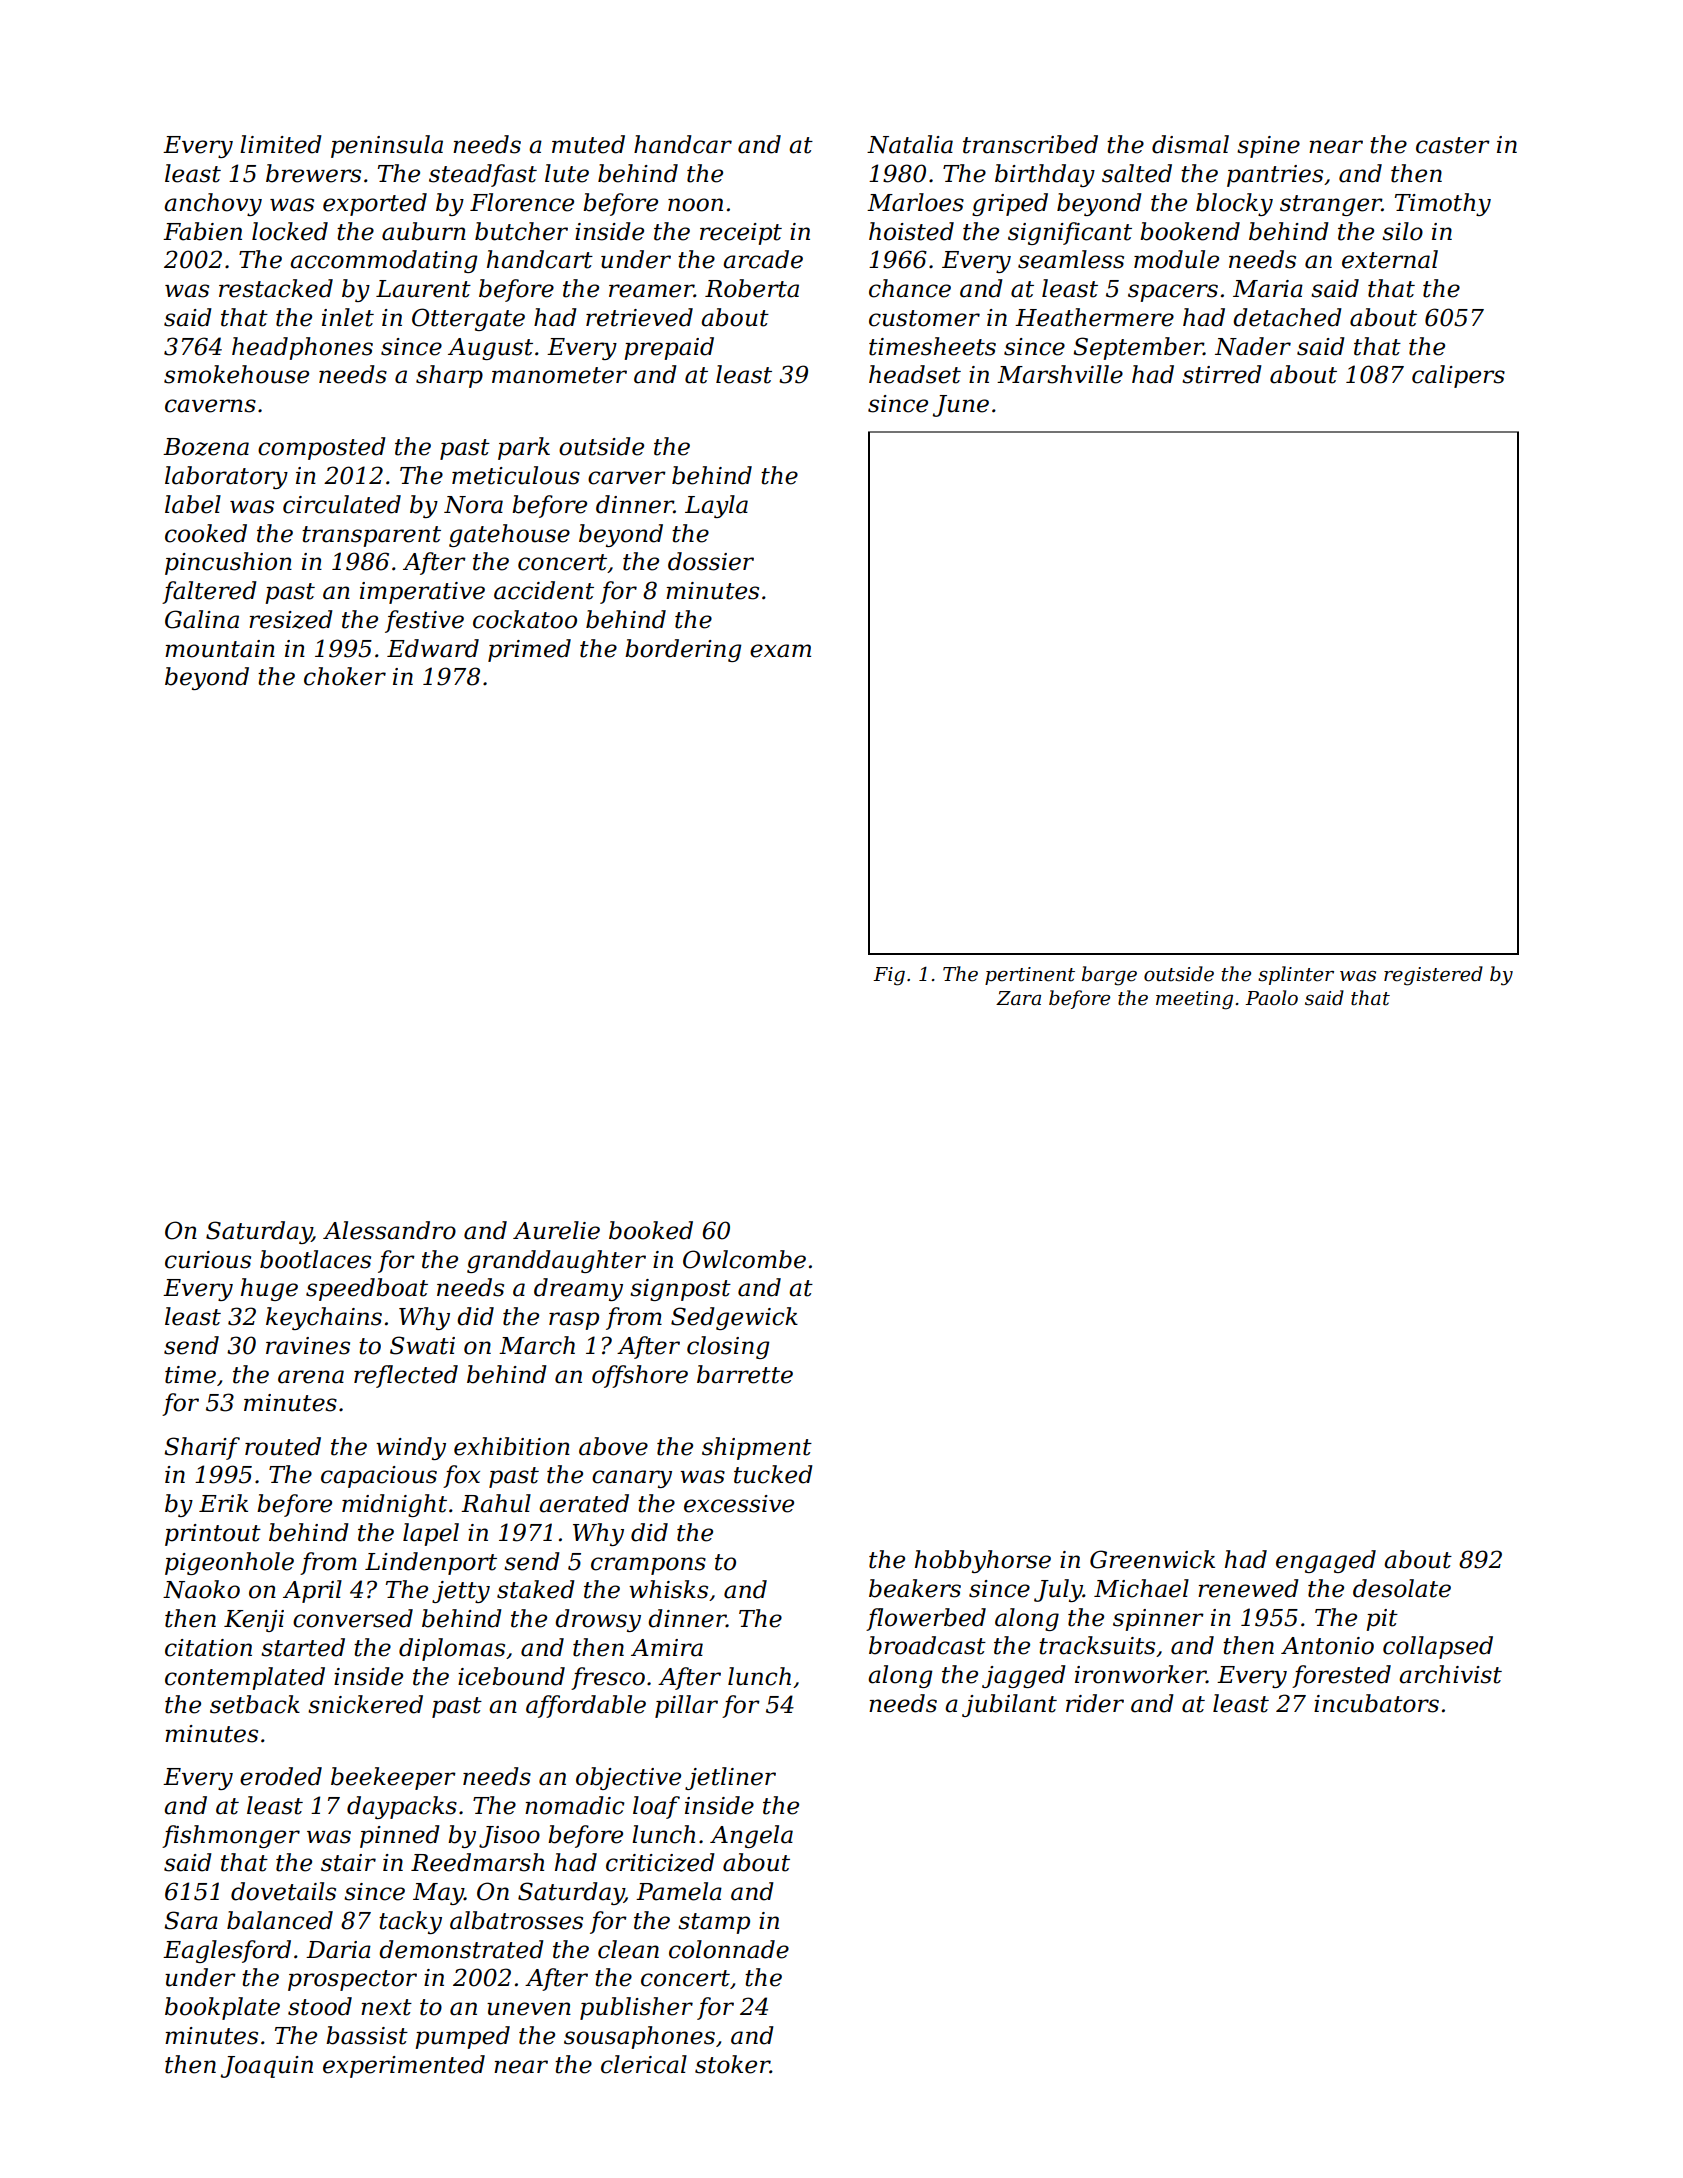 Image resolution: width=1683 pixels, height=2178 pixels. What do you see at coordinates (1402, 1588) in the image?
I see `desolate` at bounding box center [1402, 1588].
